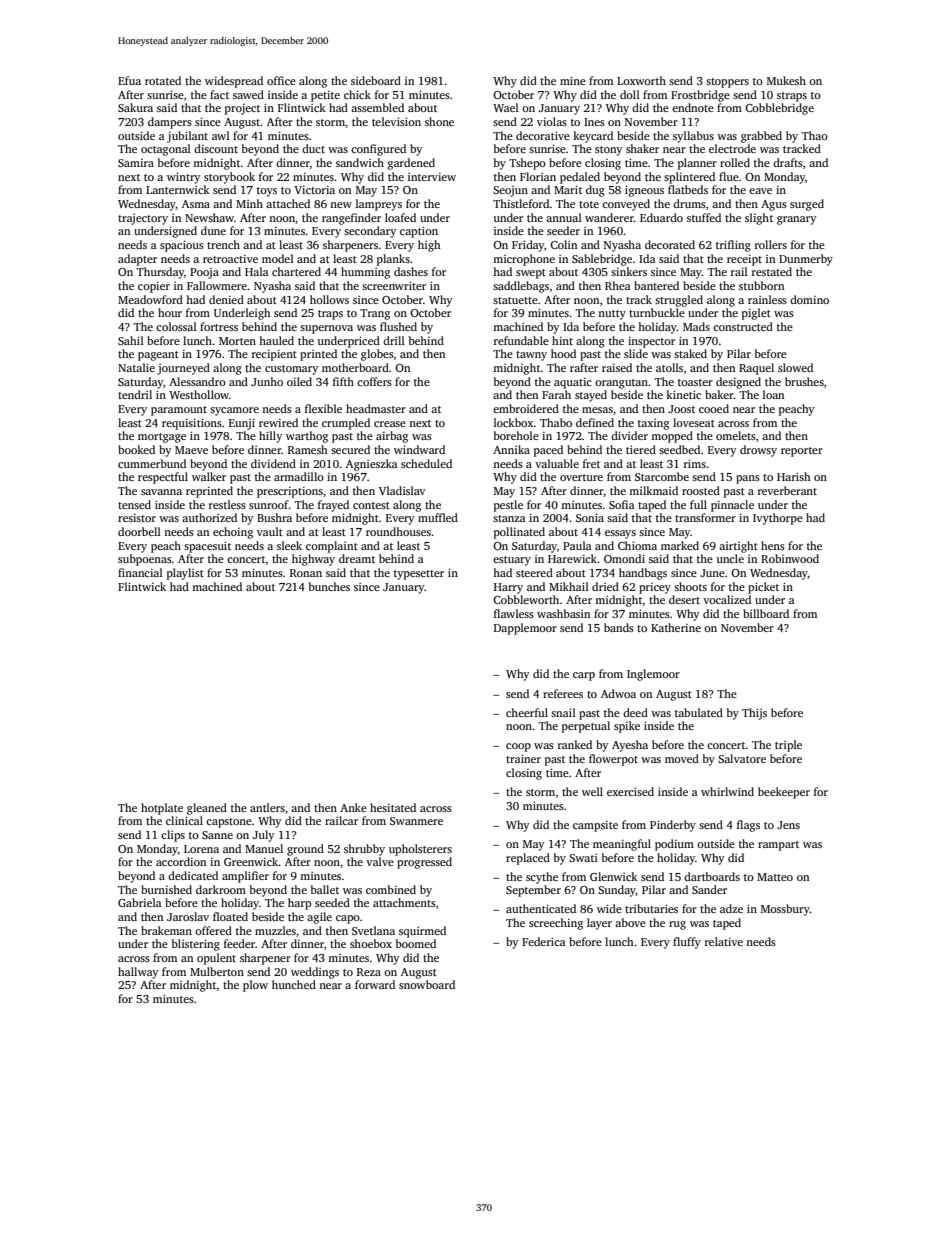 The width and height of the image is (952, 1233). I want to click on Mukesh, so click(786, 80).
